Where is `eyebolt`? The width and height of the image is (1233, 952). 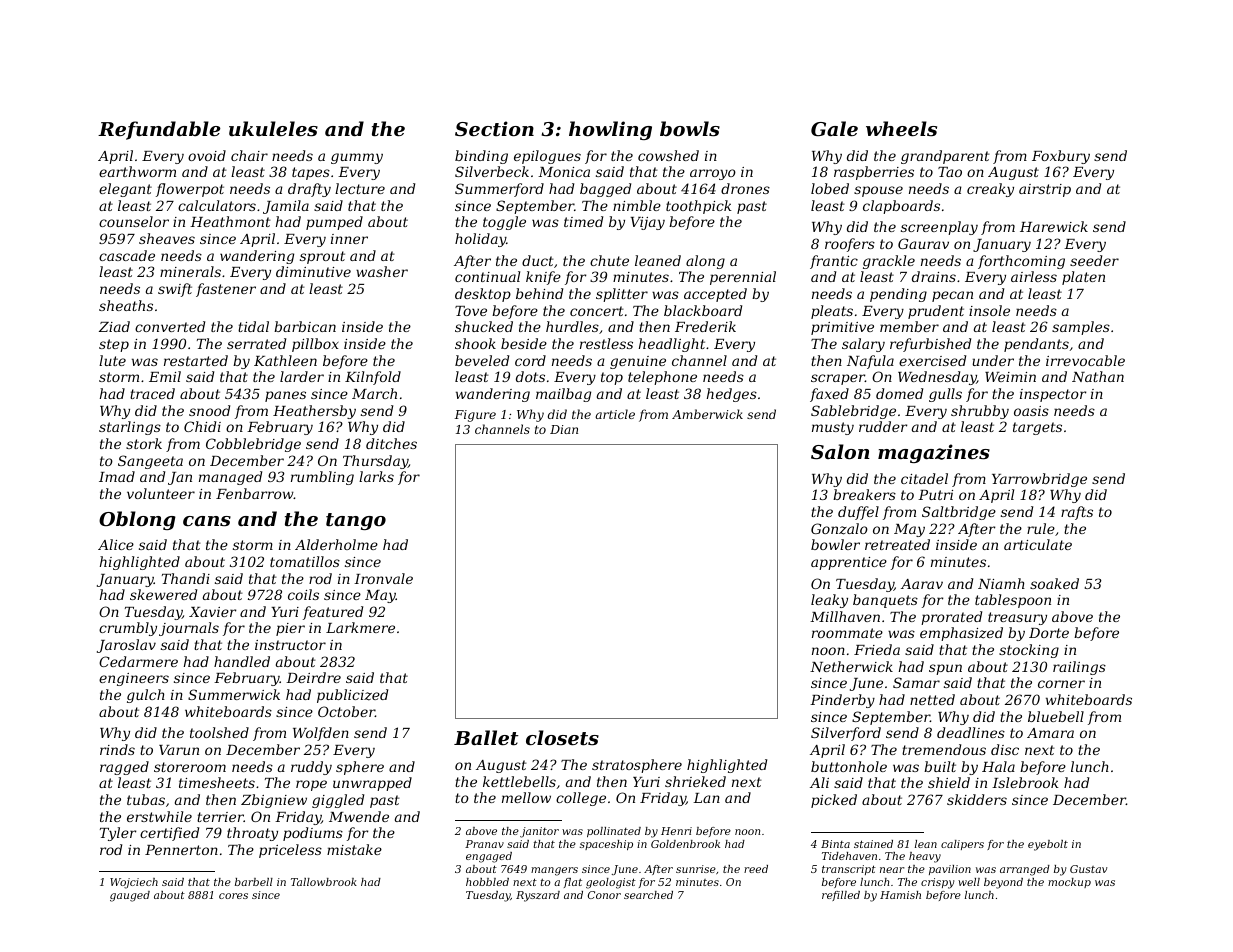
eyebolt is located at coordinates (1048, 845).
